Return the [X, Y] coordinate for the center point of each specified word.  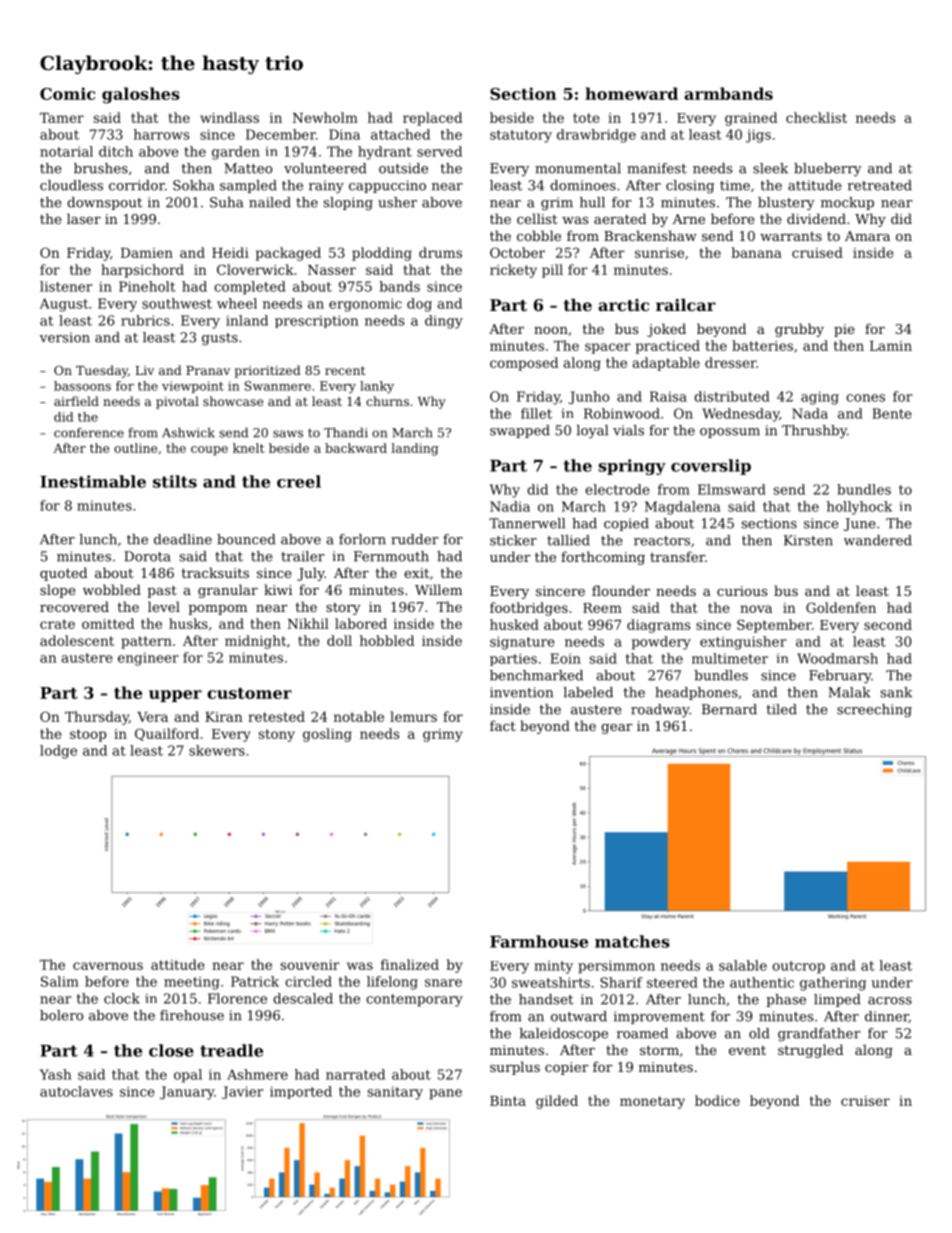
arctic [623, 305]
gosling [327, 735]
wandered [878, 540]
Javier [243, 1092]
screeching [874, 710]
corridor [137, 185]
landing [415, 449]
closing [690, 186]
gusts [220, 339]
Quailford [167, 734]
